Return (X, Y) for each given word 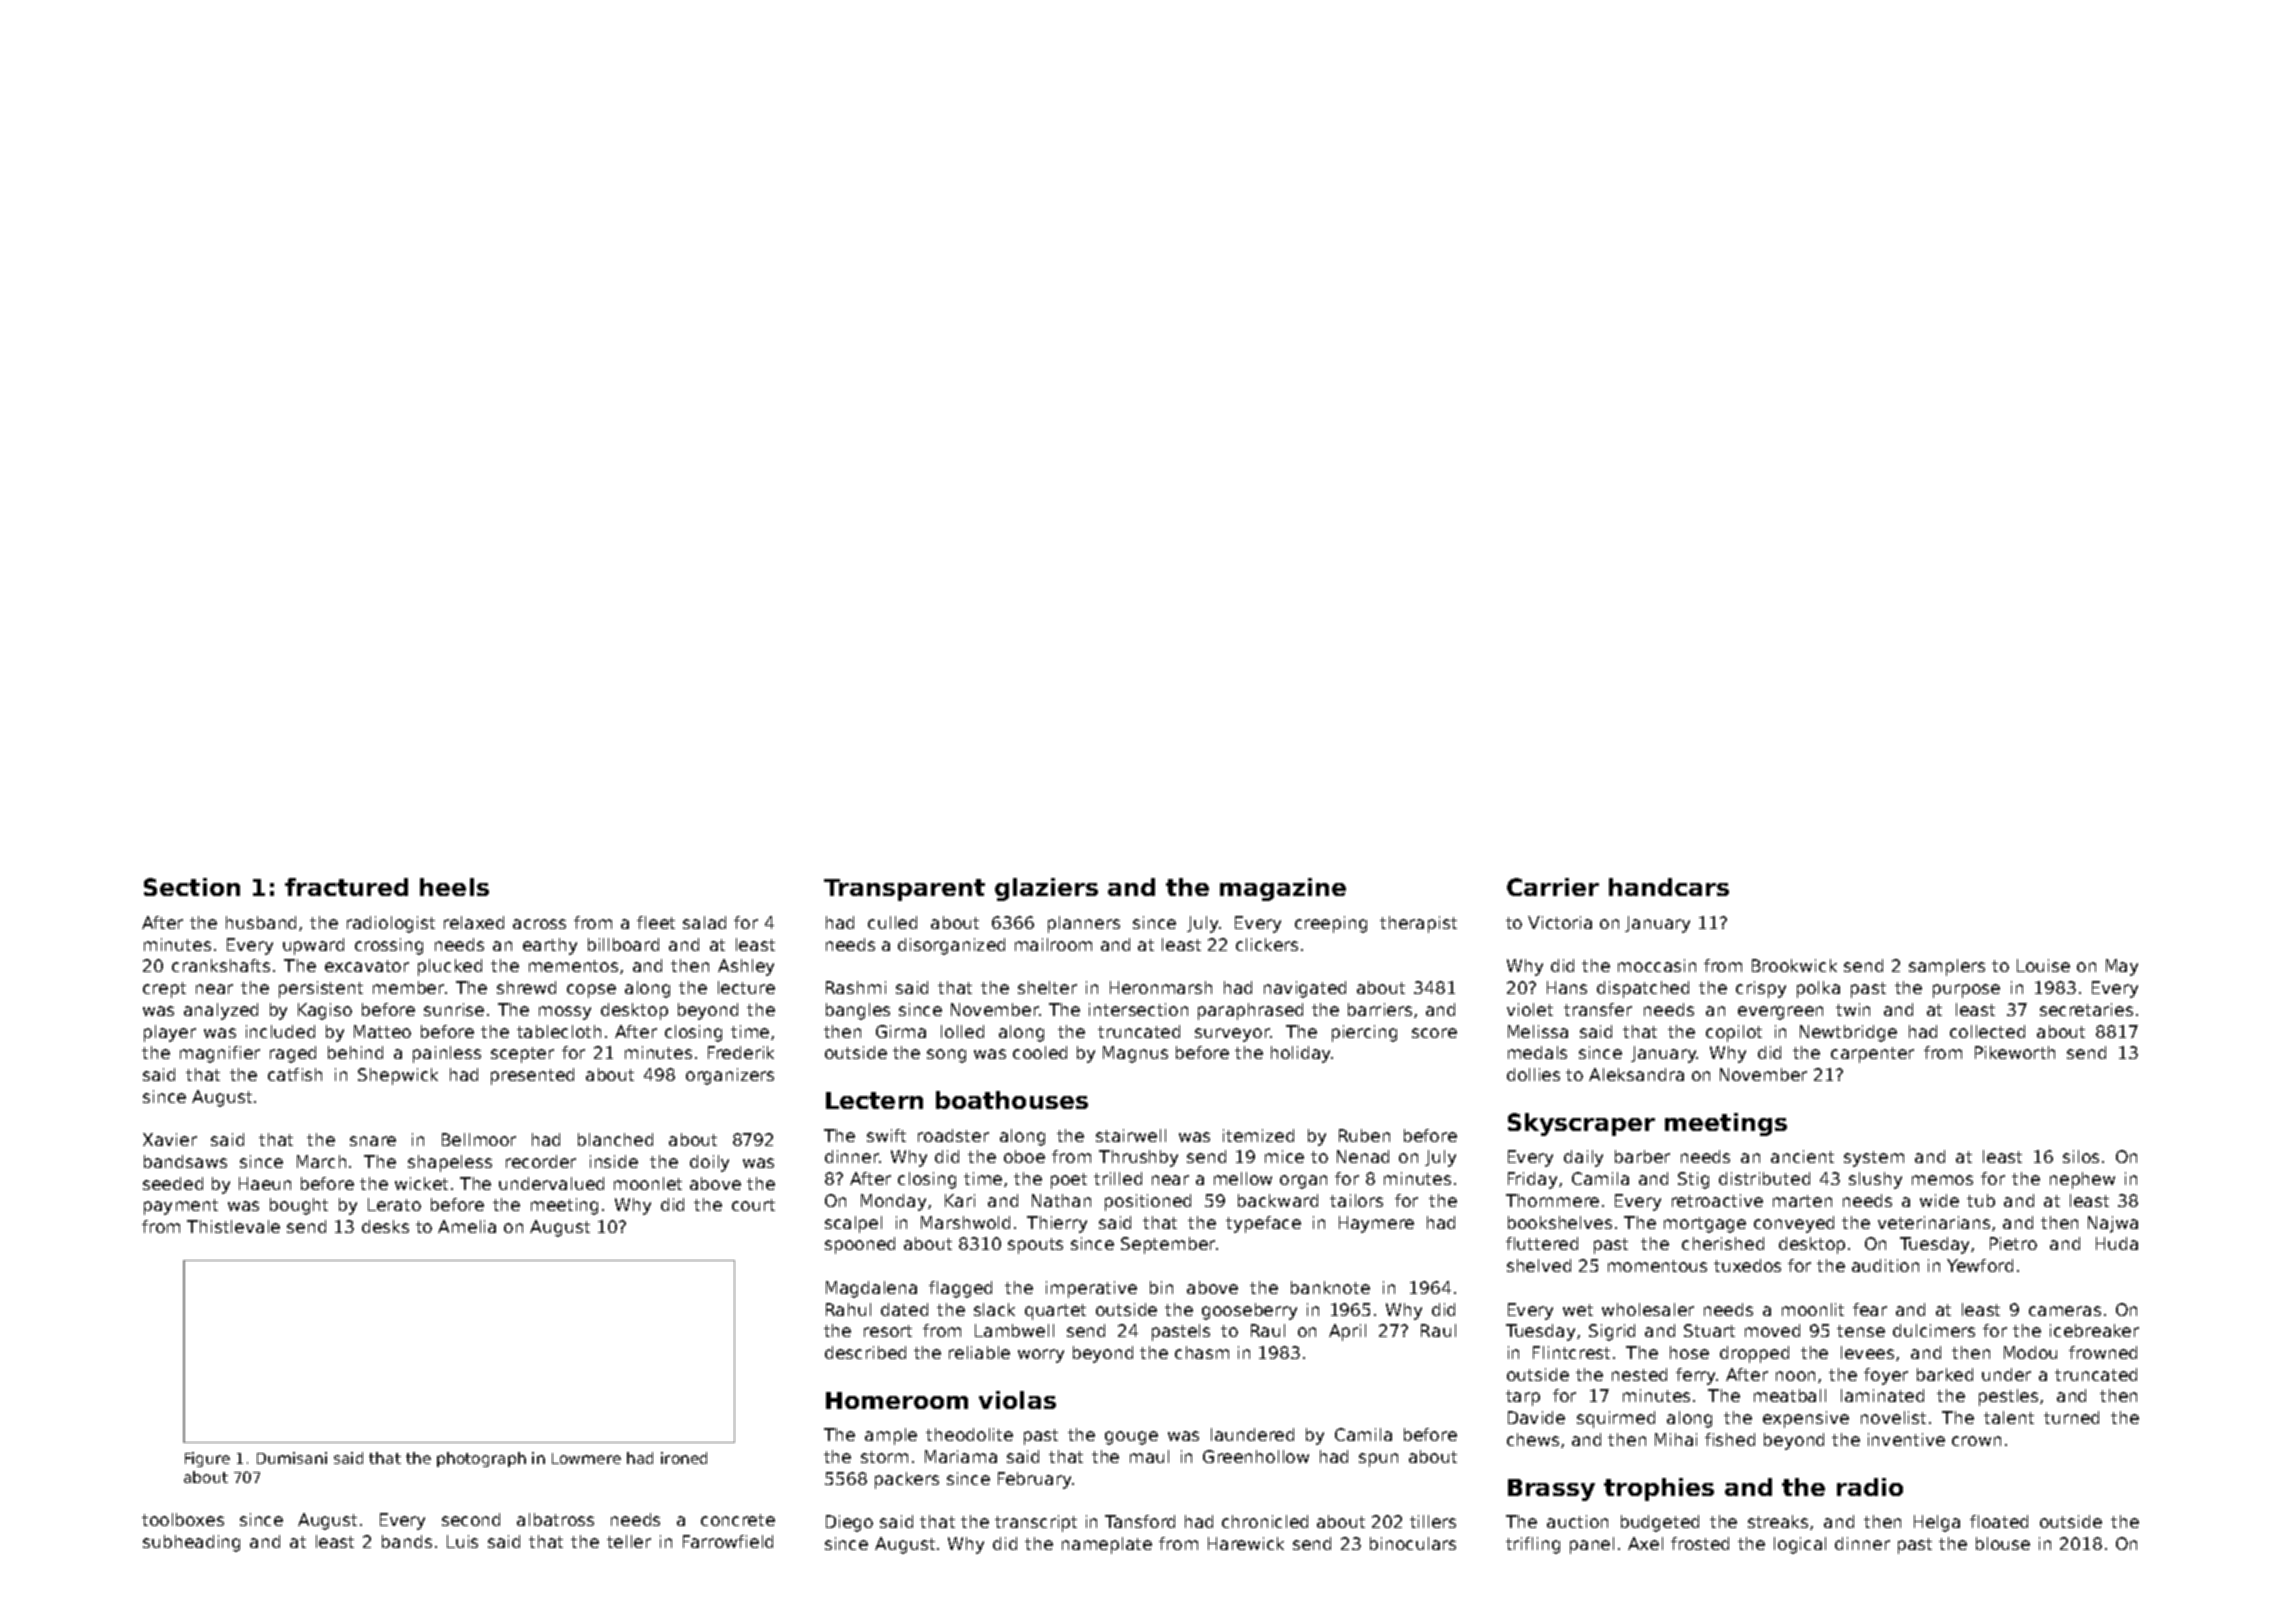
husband (261, 922)
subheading (191, 1543)
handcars (1669, 887)
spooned (860, 1245)
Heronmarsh (1161, 987)
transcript (1036, 1523)
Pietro (2013, 1243)
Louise (2043, 965)
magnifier (220, 1054)
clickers (1267, 944)
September (1168, 1245)
